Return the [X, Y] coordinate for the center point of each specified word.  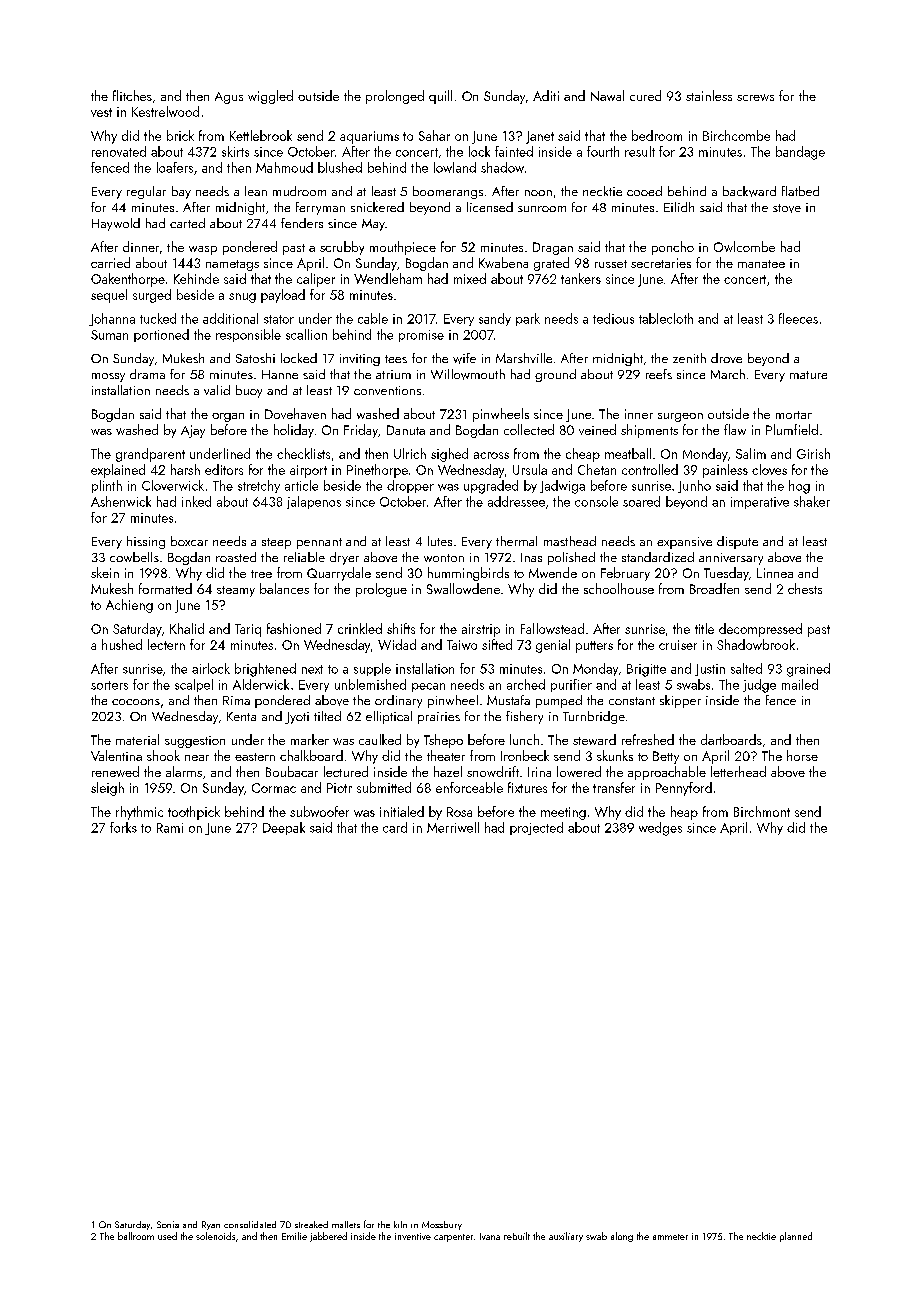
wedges [660, 829]
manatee [761, 264]
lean [256, 191]
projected [536, 828]
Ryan [211, 1225]
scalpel [194, 685]
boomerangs [448, 192]
